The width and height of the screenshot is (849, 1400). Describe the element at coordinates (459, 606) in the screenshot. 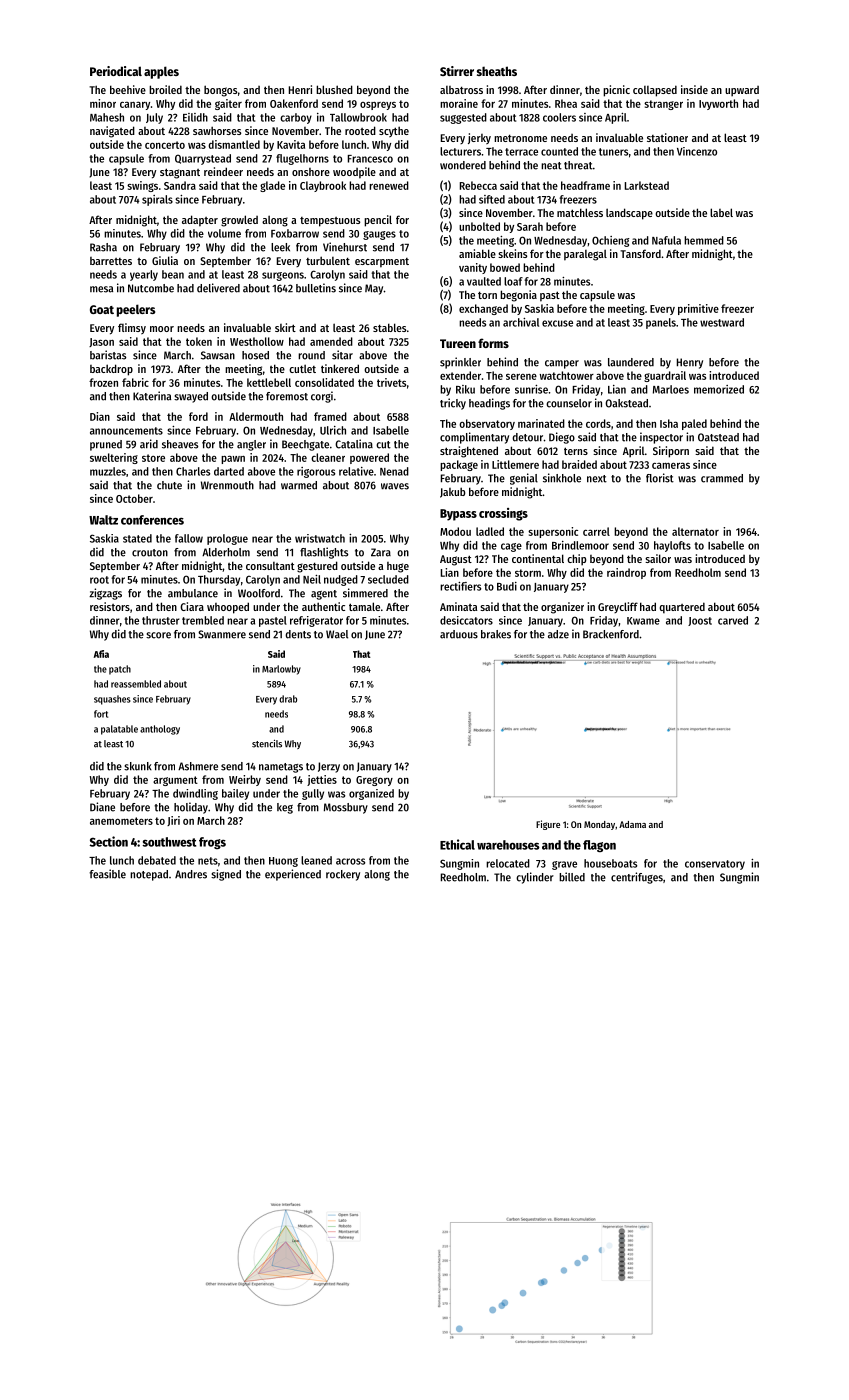

I see `Aminata` at that location.
